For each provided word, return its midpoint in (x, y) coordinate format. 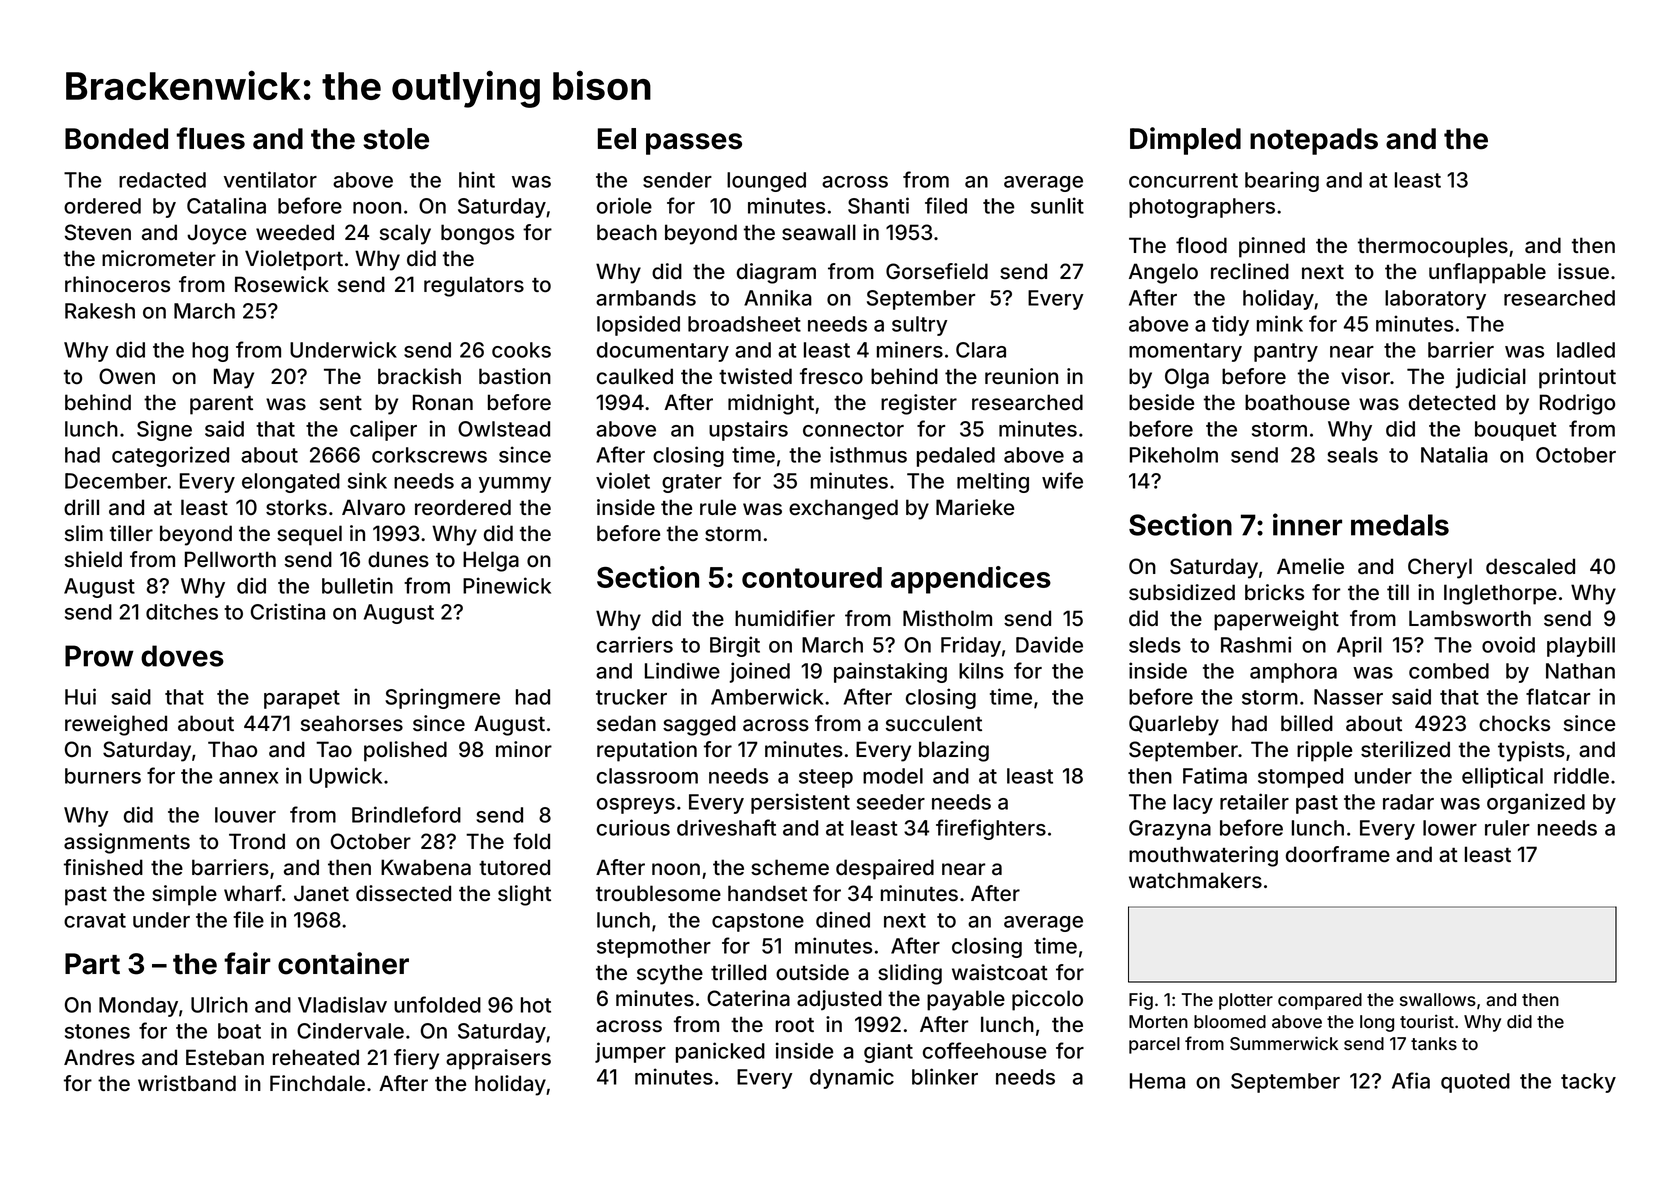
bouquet (1516, 431)
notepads (1314, 141)
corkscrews (429, 455)
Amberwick (767, 696)
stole (396, 139)
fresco (831, 376)
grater (692, 483)
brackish (419, 376)
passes (694, 144)
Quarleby (1174, 725)
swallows (1438, 999)
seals (1352, 455)
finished (103, 867)
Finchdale (317, 1083)
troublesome (658, 893)
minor (524, 749)
